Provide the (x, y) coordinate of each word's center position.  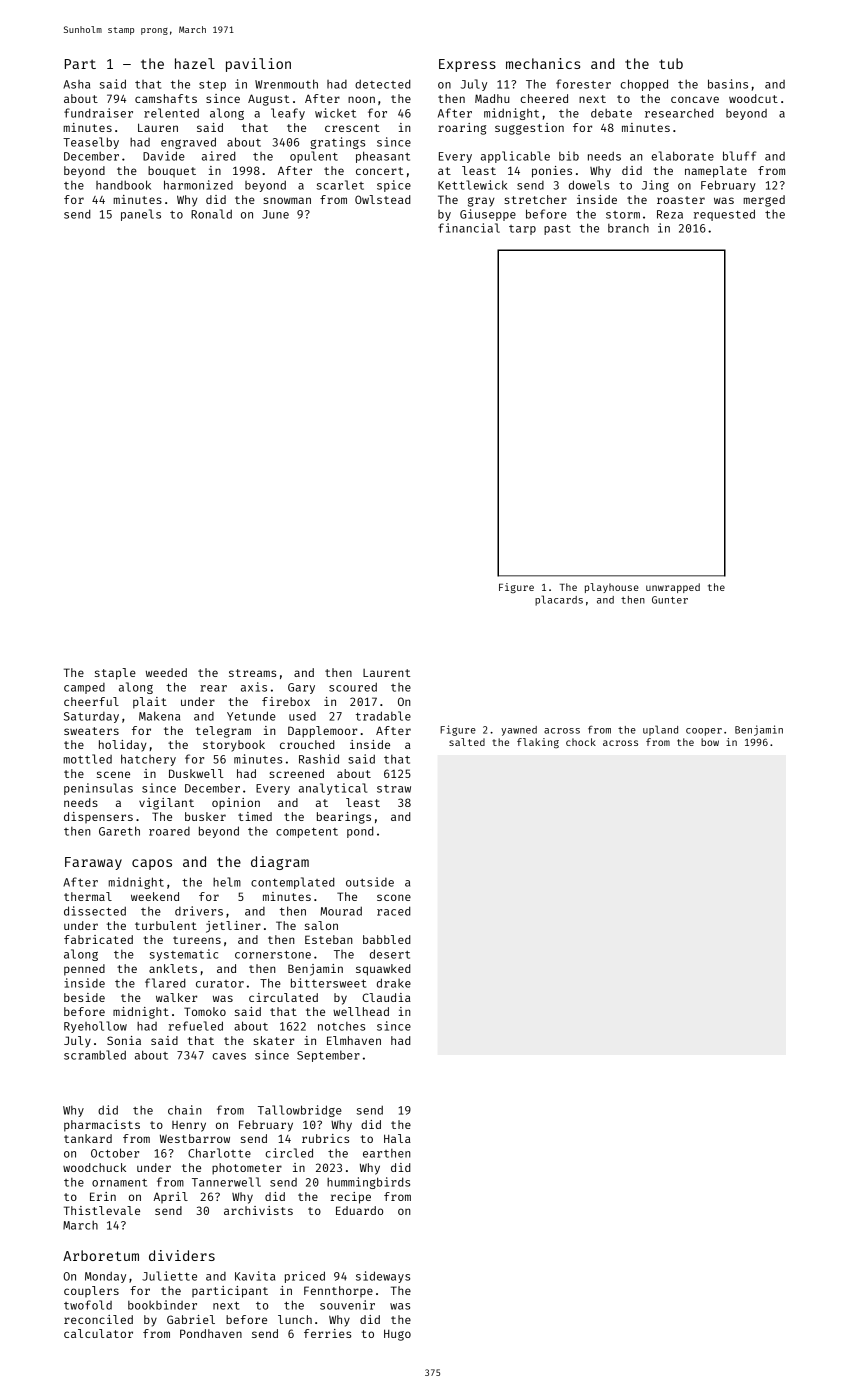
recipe (351, 1198)
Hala (397, 1138)
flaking (538, 743)
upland (660, 730)
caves (229, 1056)
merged (764, 201)
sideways (383, 1277)
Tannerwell (226, 1182)
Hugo (397, 1335)
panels (141, 215)
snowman (287, 200)
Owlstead (382, 199)
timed (255, 816)
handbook (123, 185)
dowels (589, 185)
